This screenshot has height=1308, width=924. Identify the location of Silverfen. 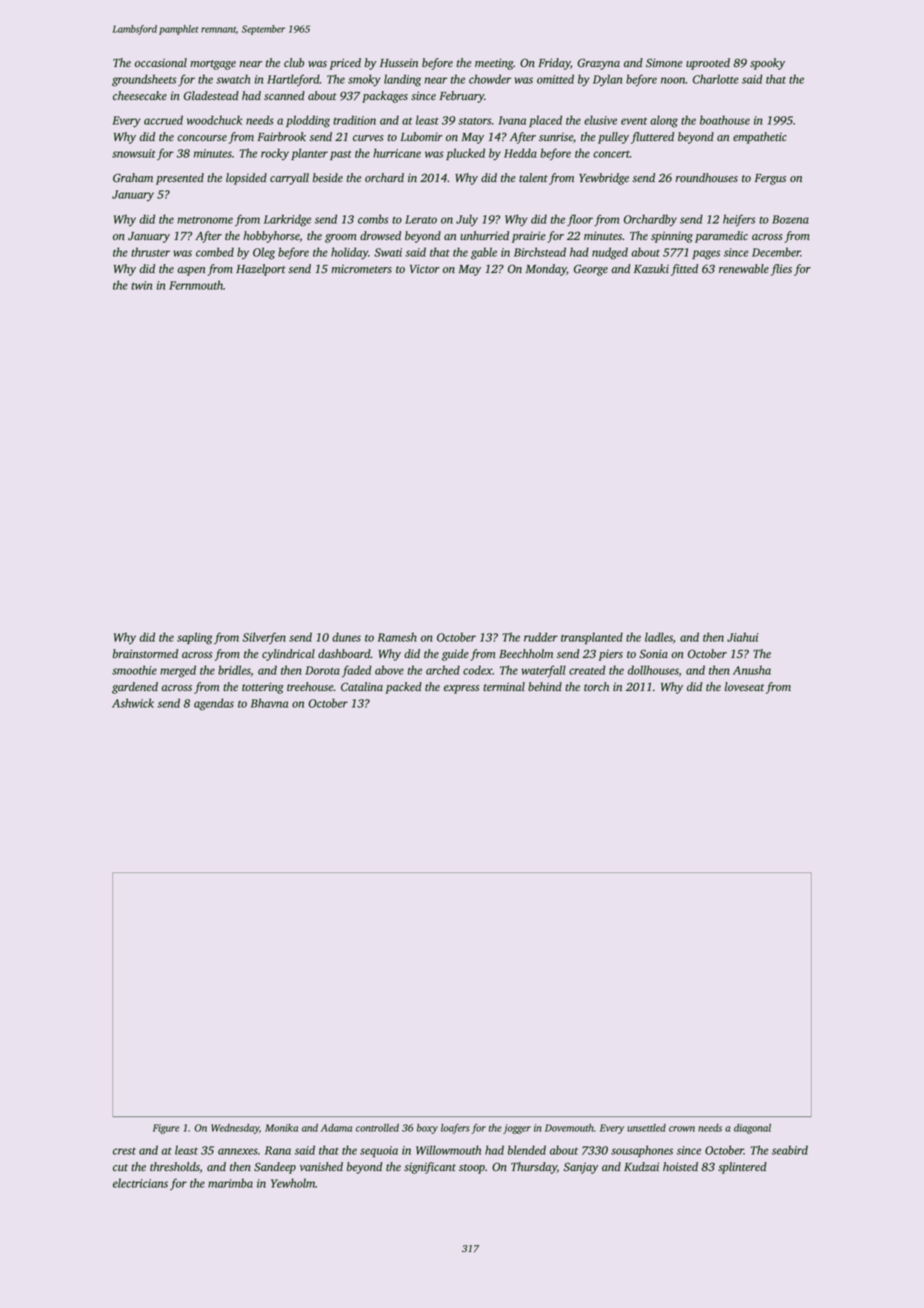
(264, 638).
